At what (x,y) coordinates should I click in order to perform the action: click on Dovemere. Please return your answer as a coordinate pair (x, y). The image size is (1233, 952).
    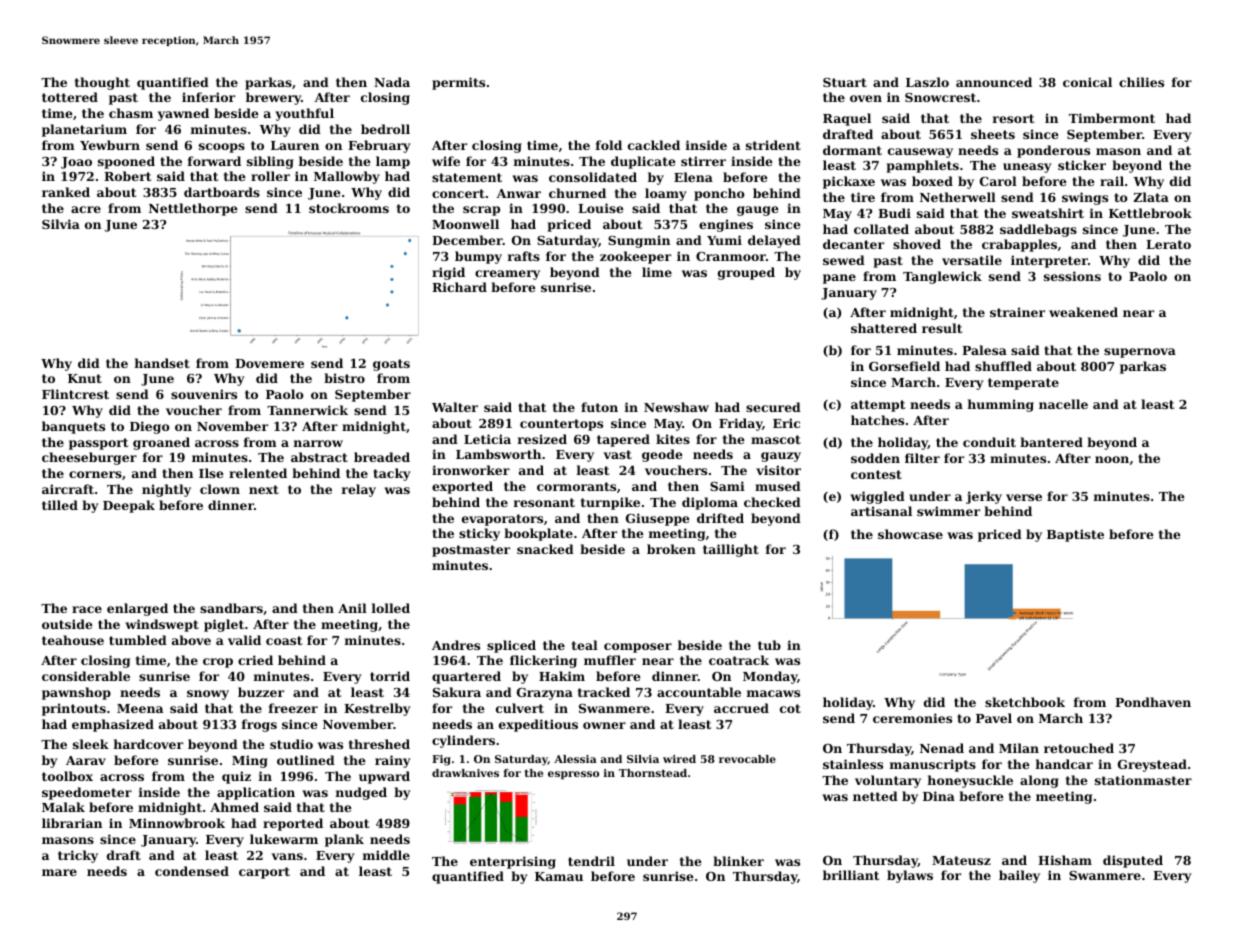
    Looking at the image, I should click on (269, 363).
